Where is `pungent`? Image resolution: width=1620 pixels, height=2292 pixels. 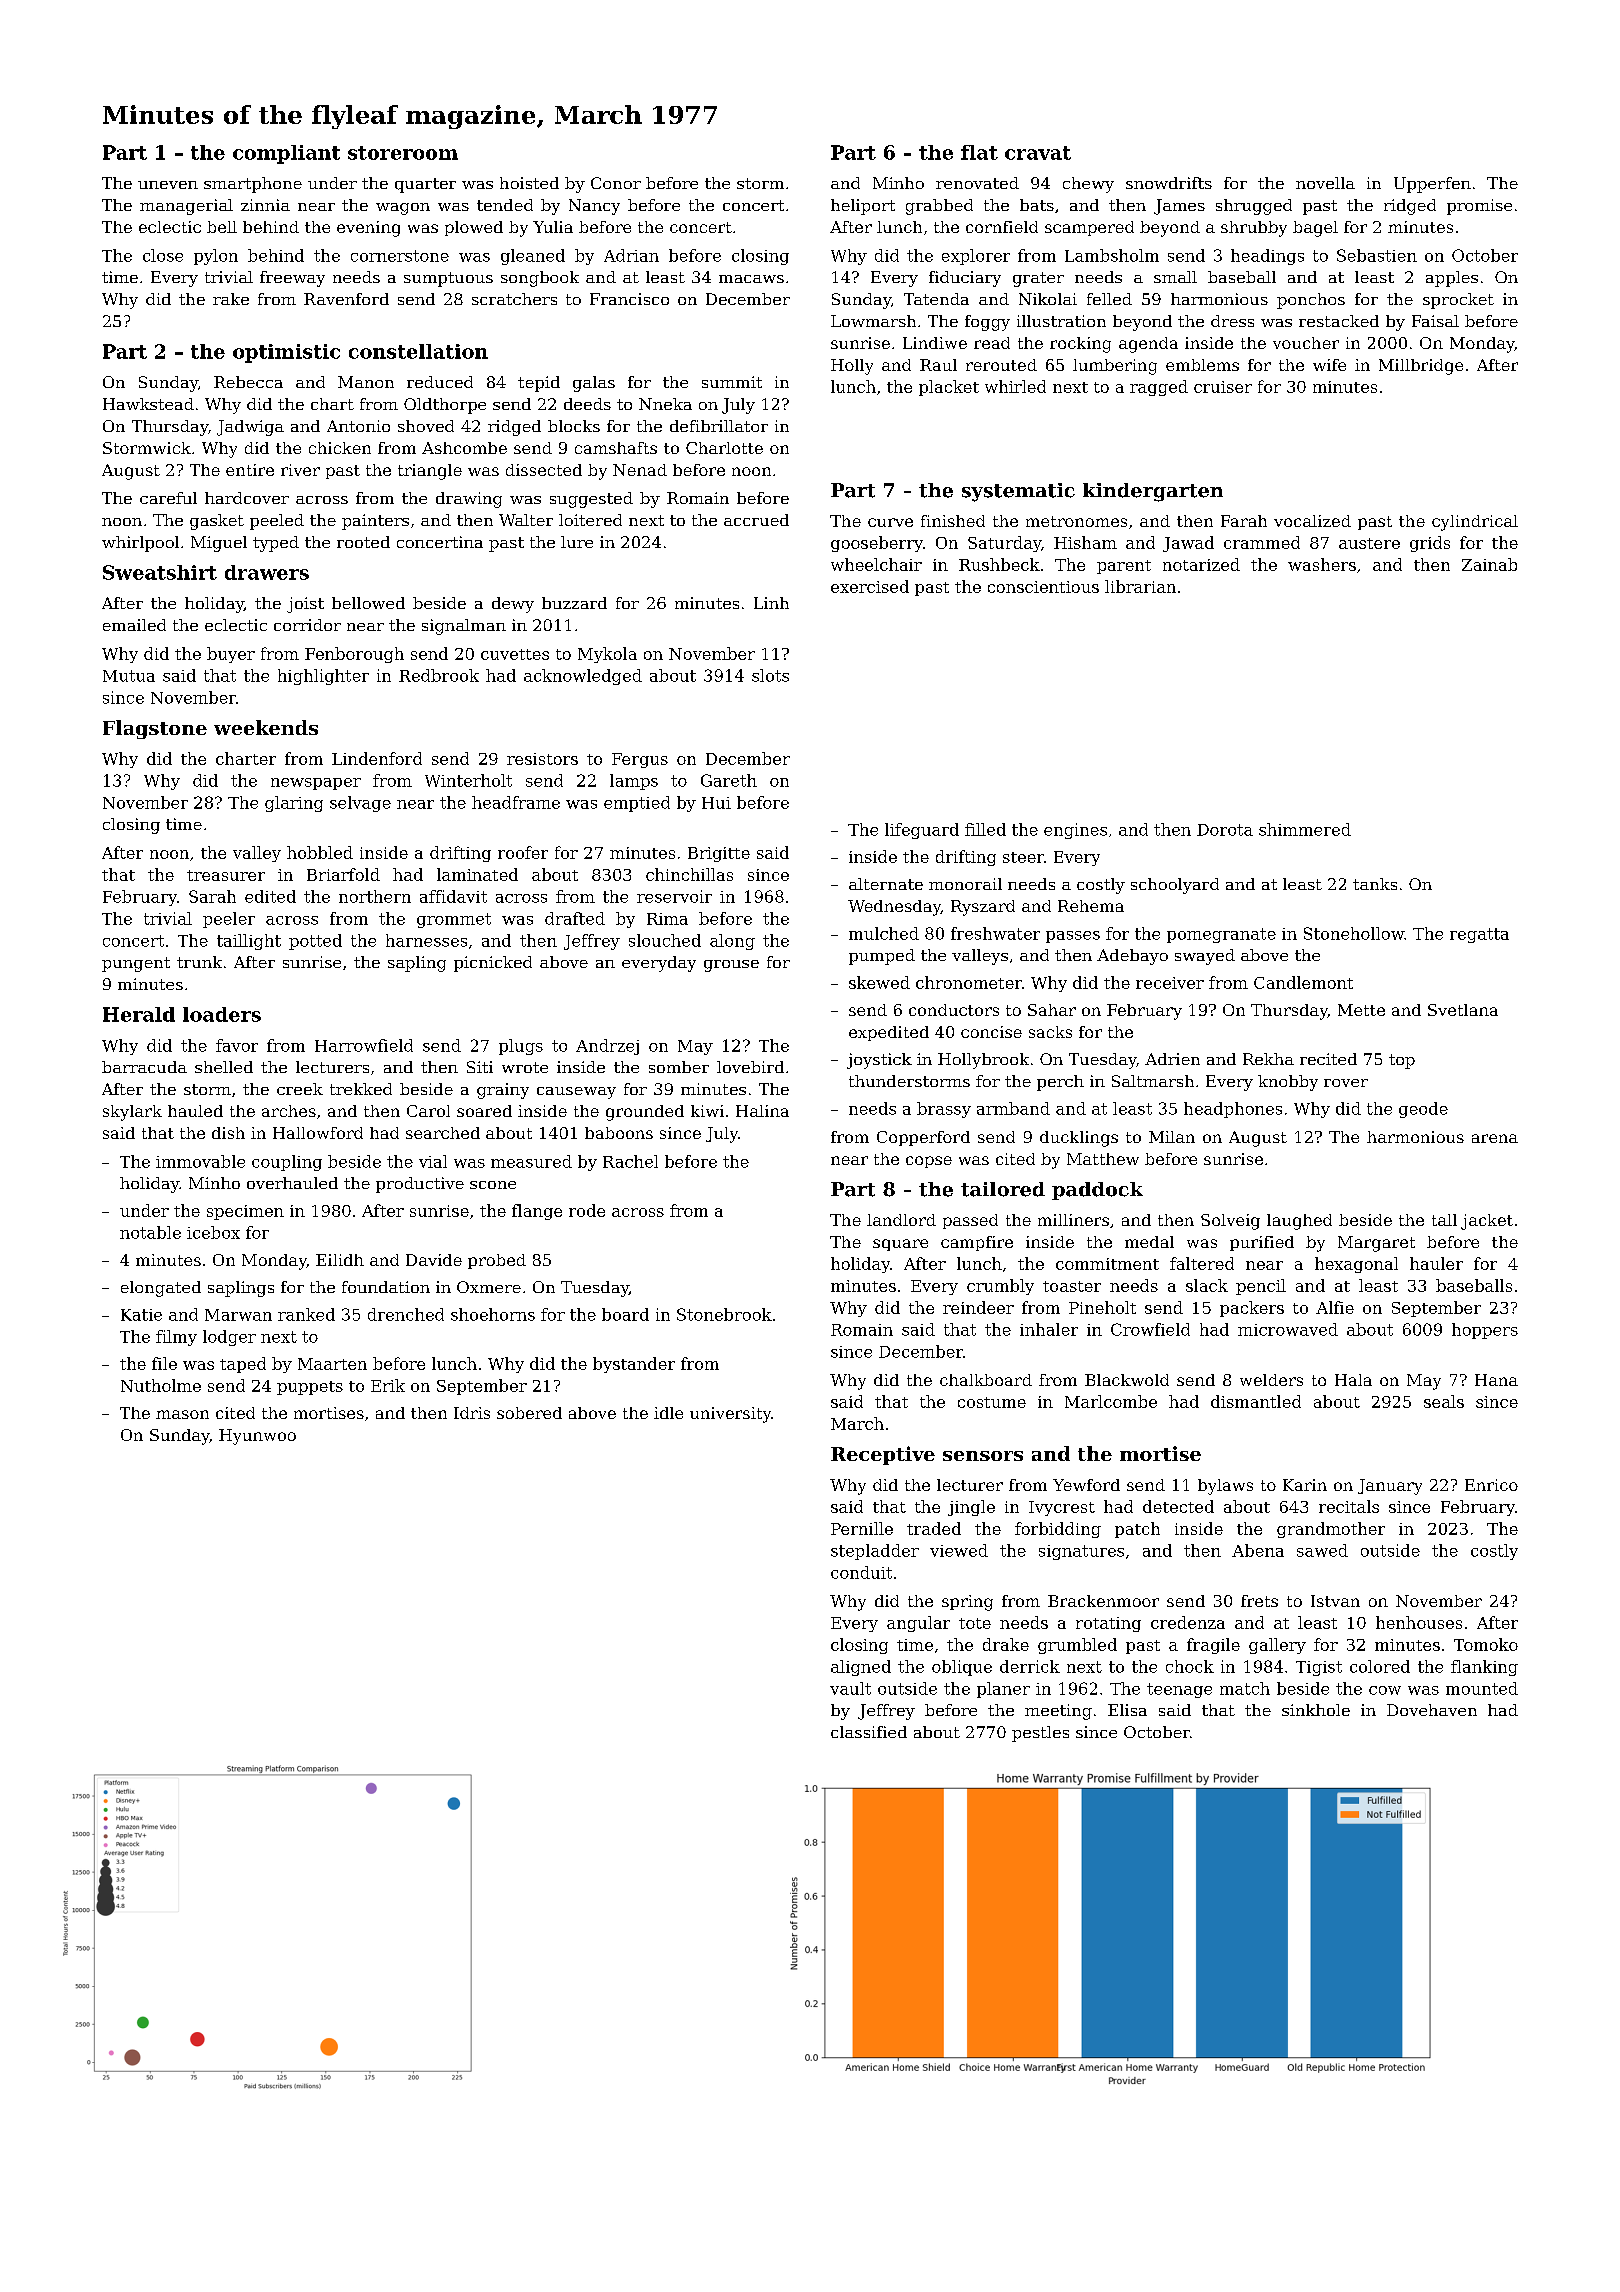 pungent is located at coordinates (136, 964).
